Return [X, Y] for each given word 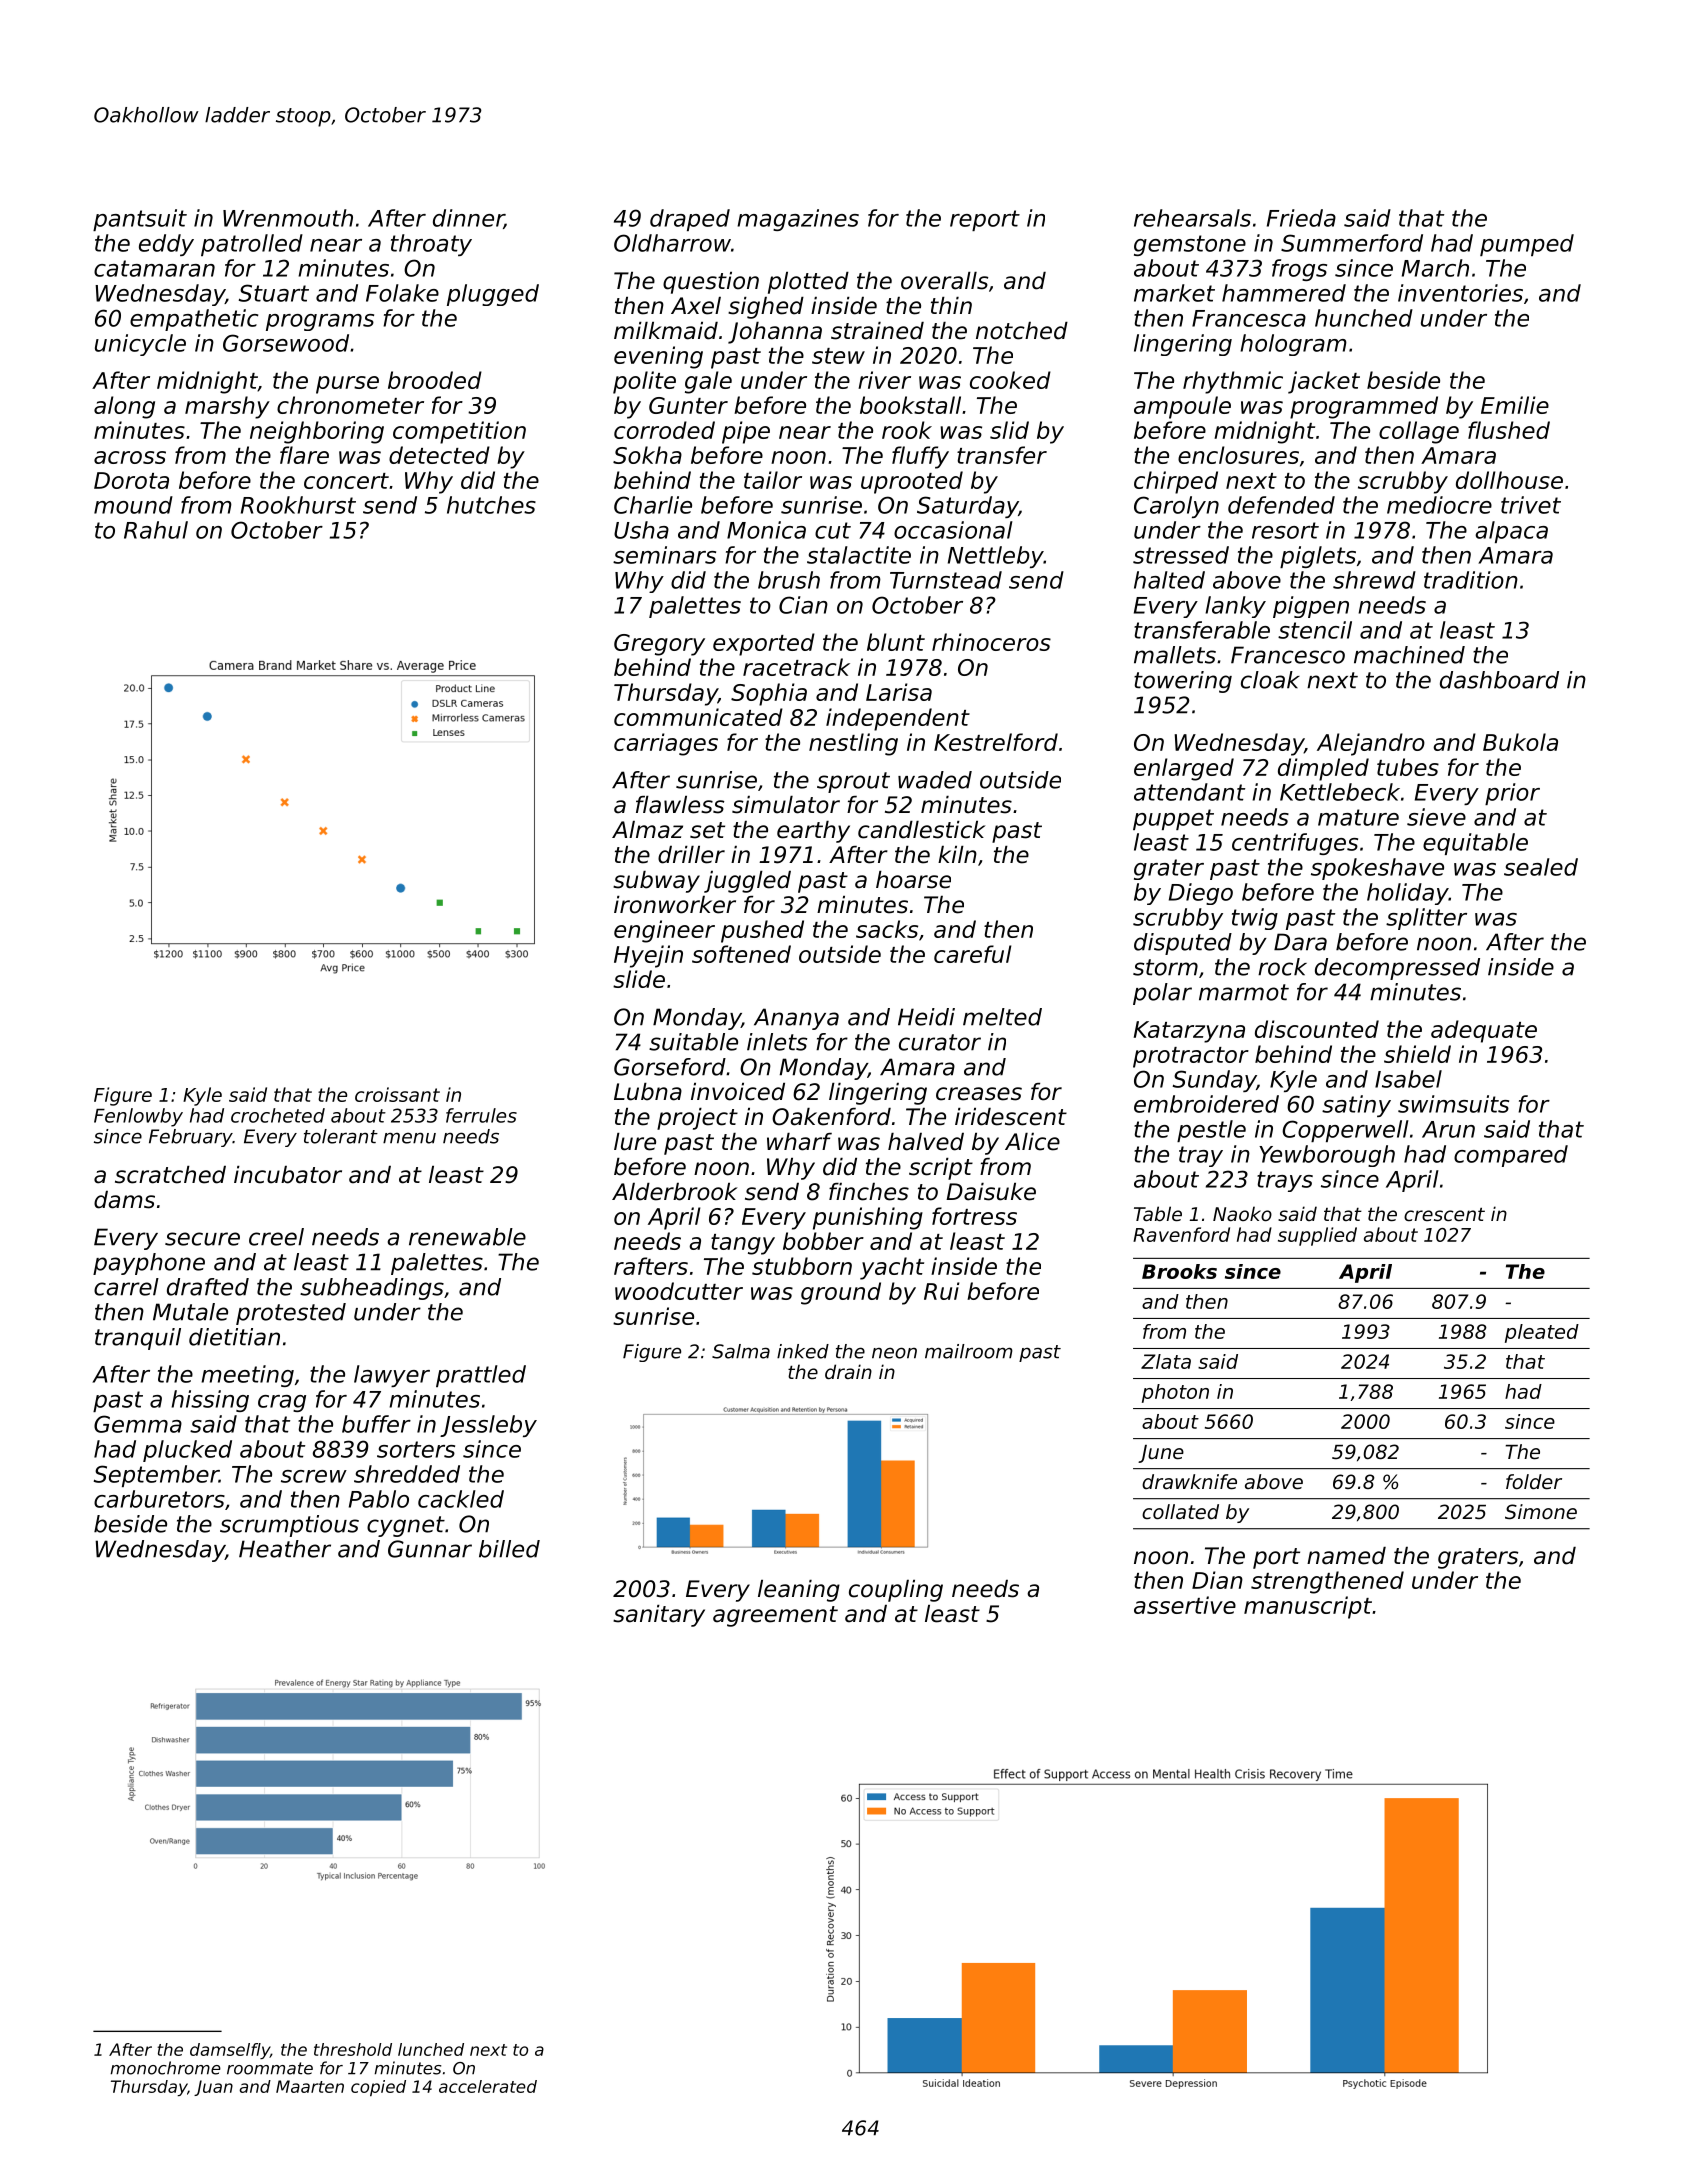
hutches [491, 505]
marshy [227, 407]
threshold [353, 2049]
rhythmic [1233, 382]
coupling [896, 1591]
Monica [766, 530]
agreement [775, 1616]
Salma [741, 1351]
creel [276, 1237]
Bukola [1520, 742]
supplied [1317, 1236]
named [1346, 1556]
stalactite [859, 555]
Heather [285, 1549]
